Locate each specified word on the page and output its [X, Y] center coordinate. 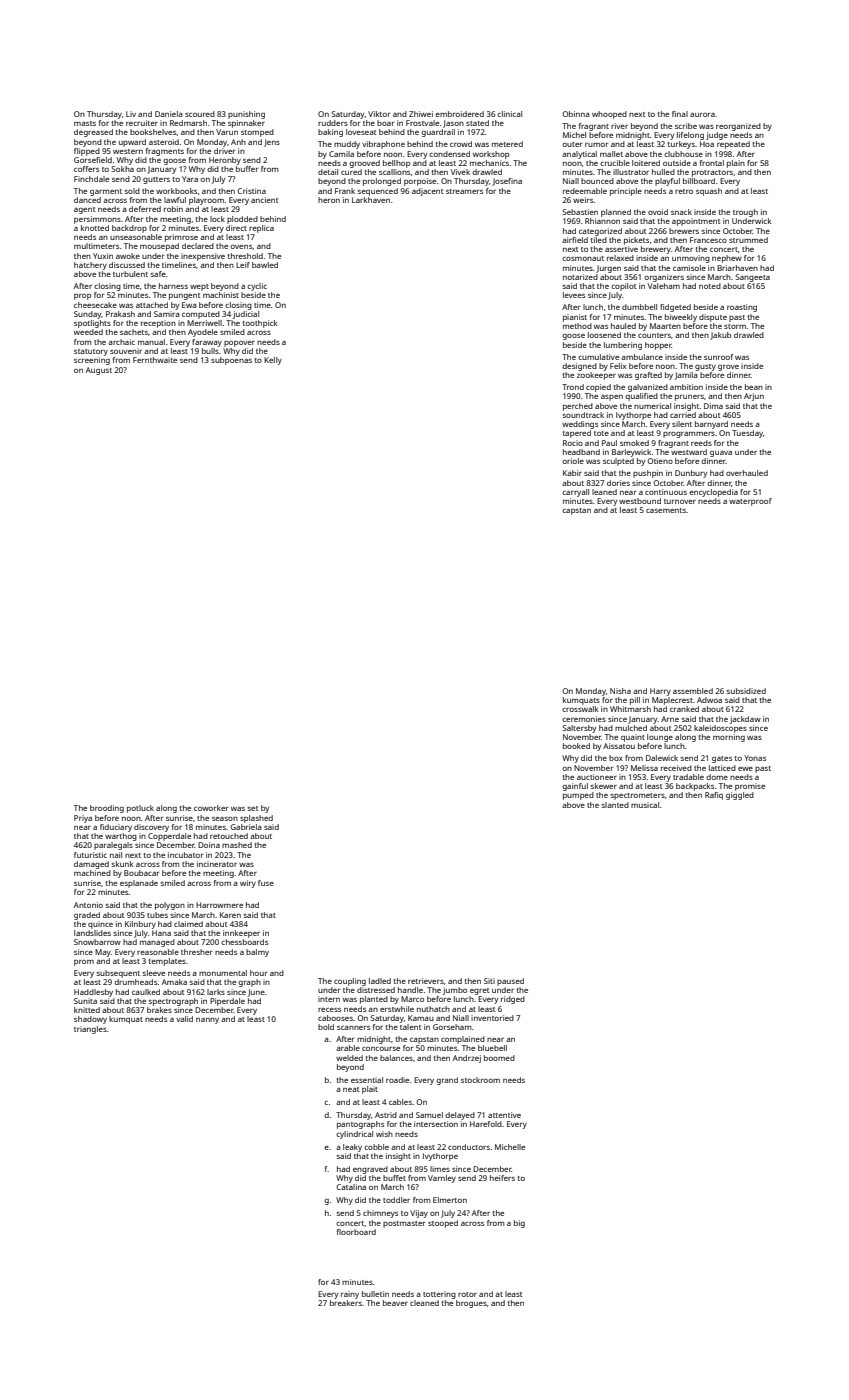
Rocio [573, 443]
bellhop [396, 164]
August [99, 371]
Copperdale [169, 837]
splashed [256, 819]
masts [85, 123]
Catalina [351, 1187]
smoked [634, 443]
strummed [748, 240]
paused [510, 982]
